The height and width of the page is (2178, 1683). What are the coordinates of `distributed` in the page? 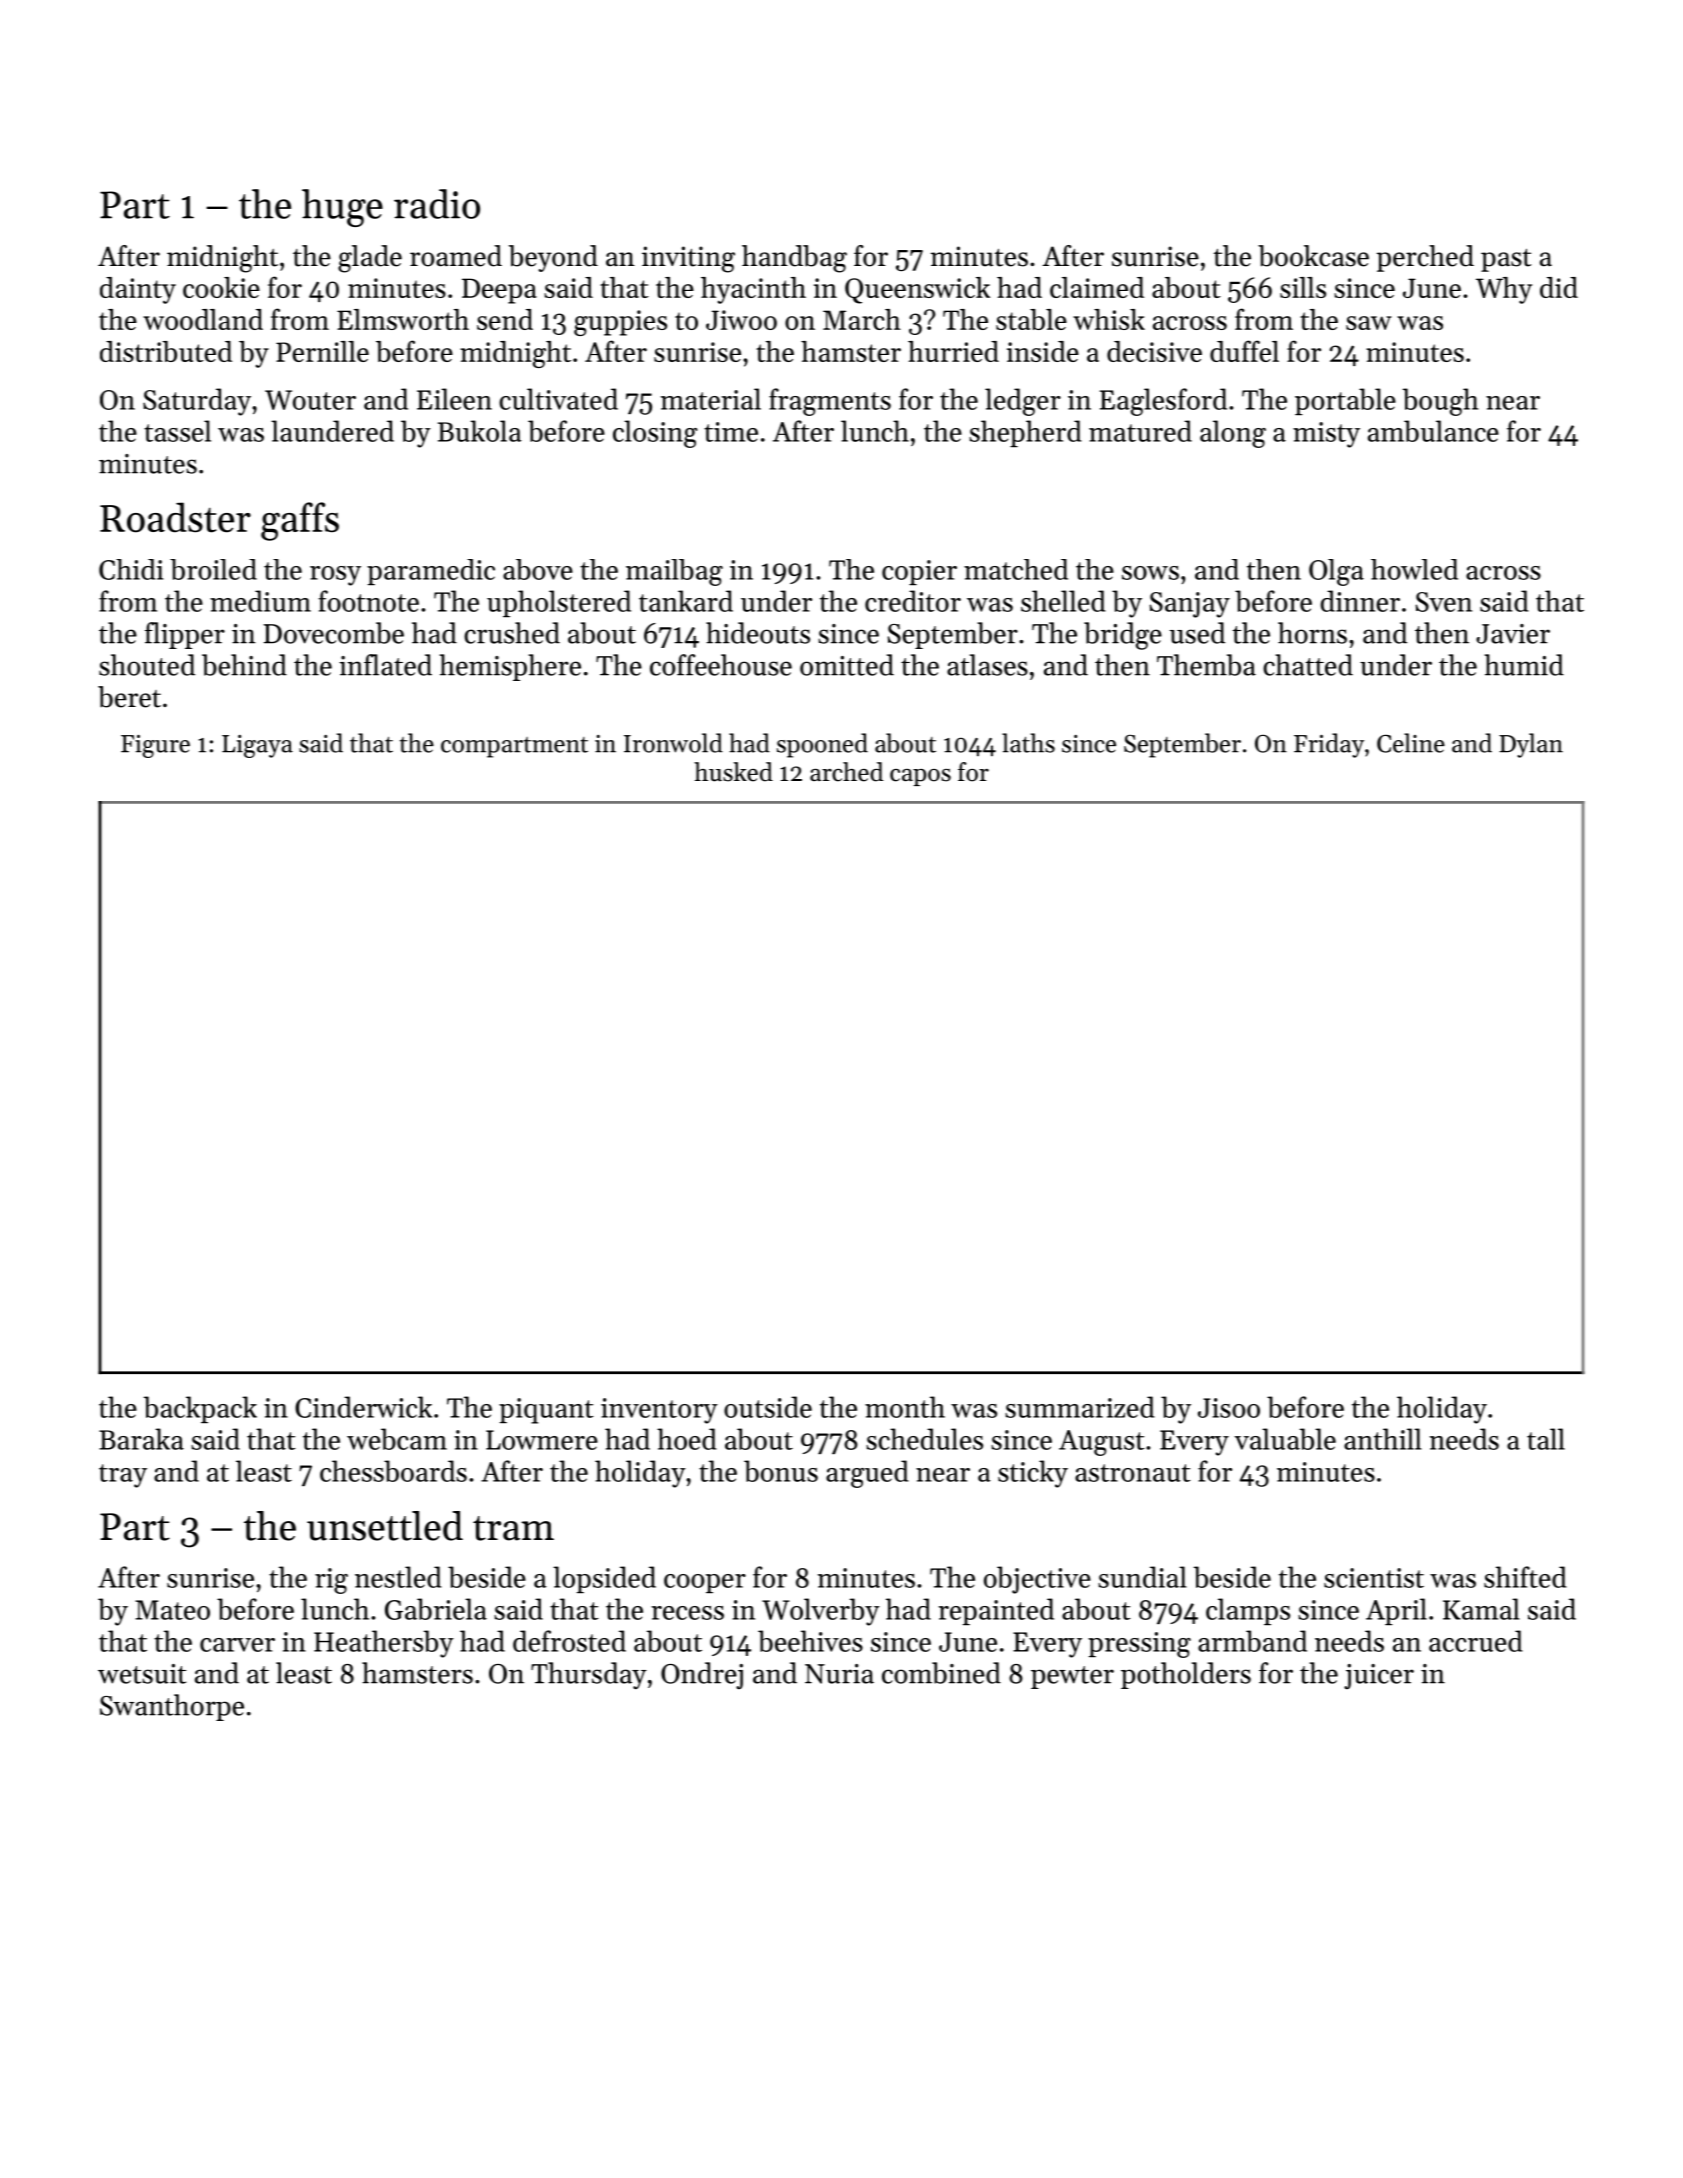 It's located at (166, 351).
